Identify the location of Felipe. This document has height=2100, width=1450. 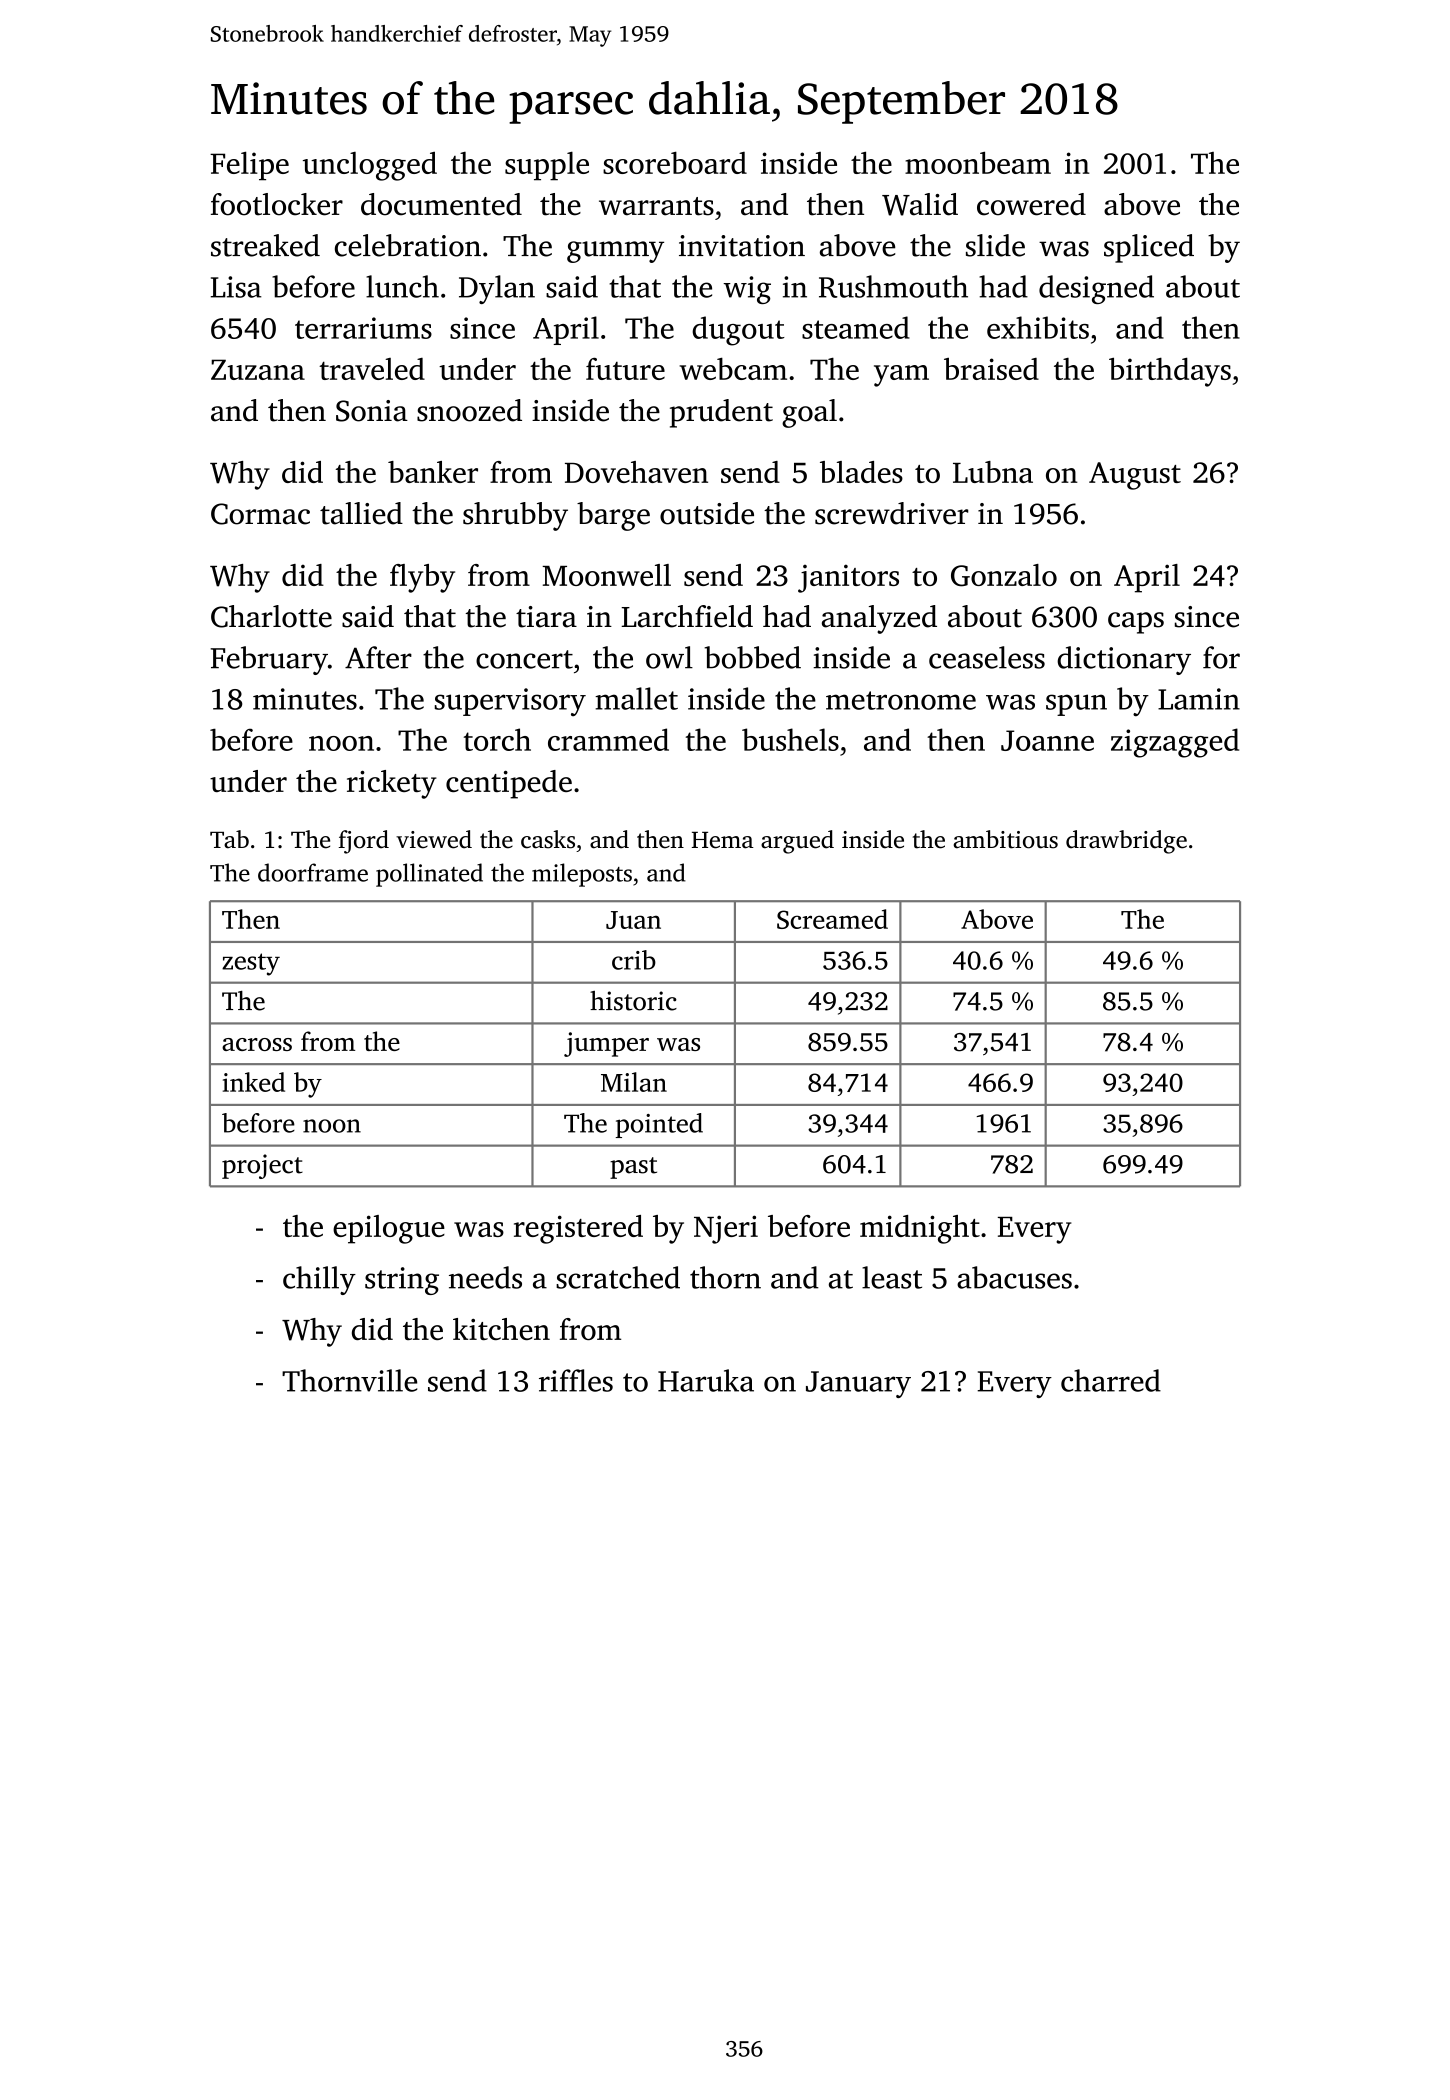
(249, 166).
